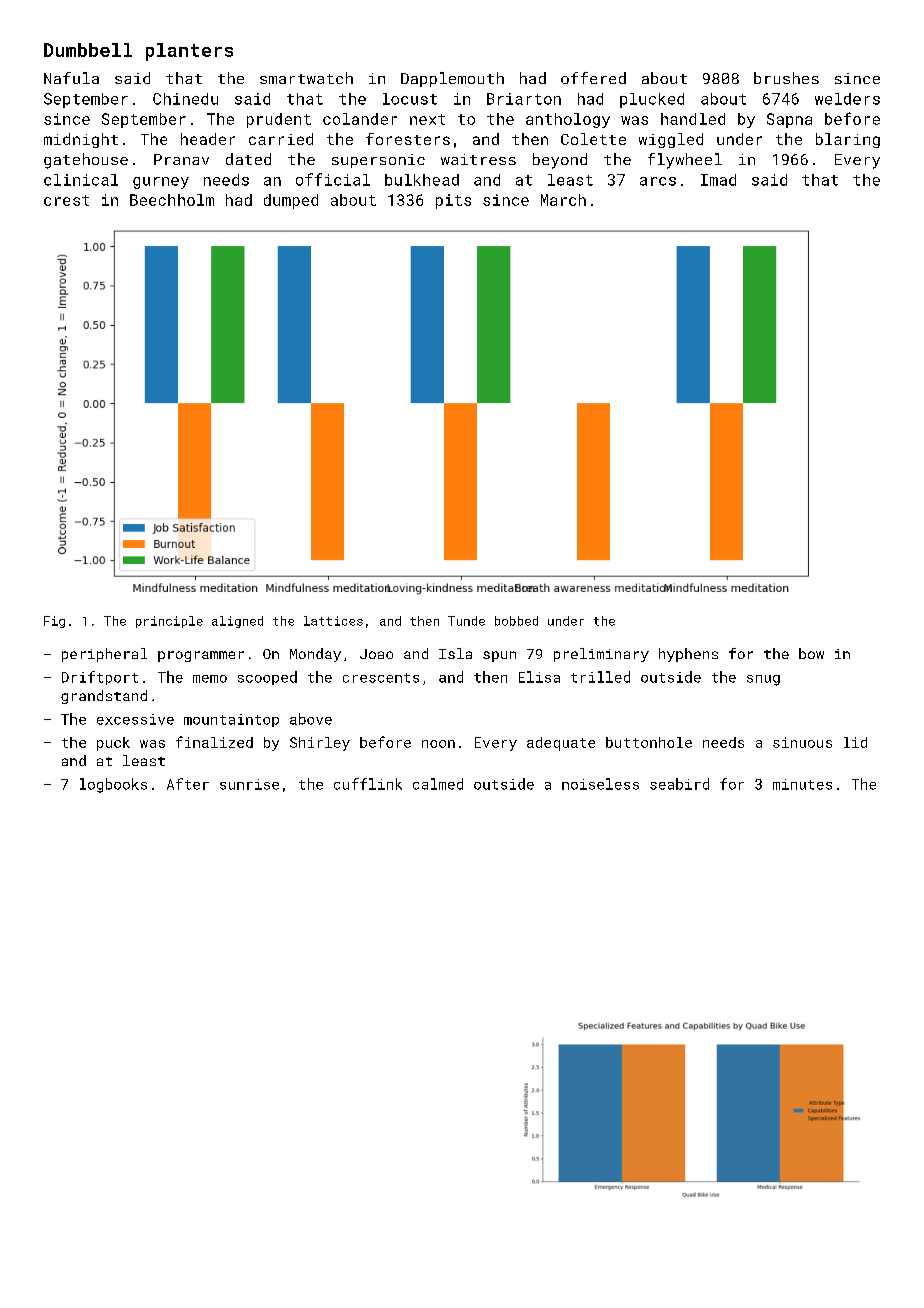  Describe the element at coordinates (688, 655) in the screenshot. I see `hyphens` at that location.
